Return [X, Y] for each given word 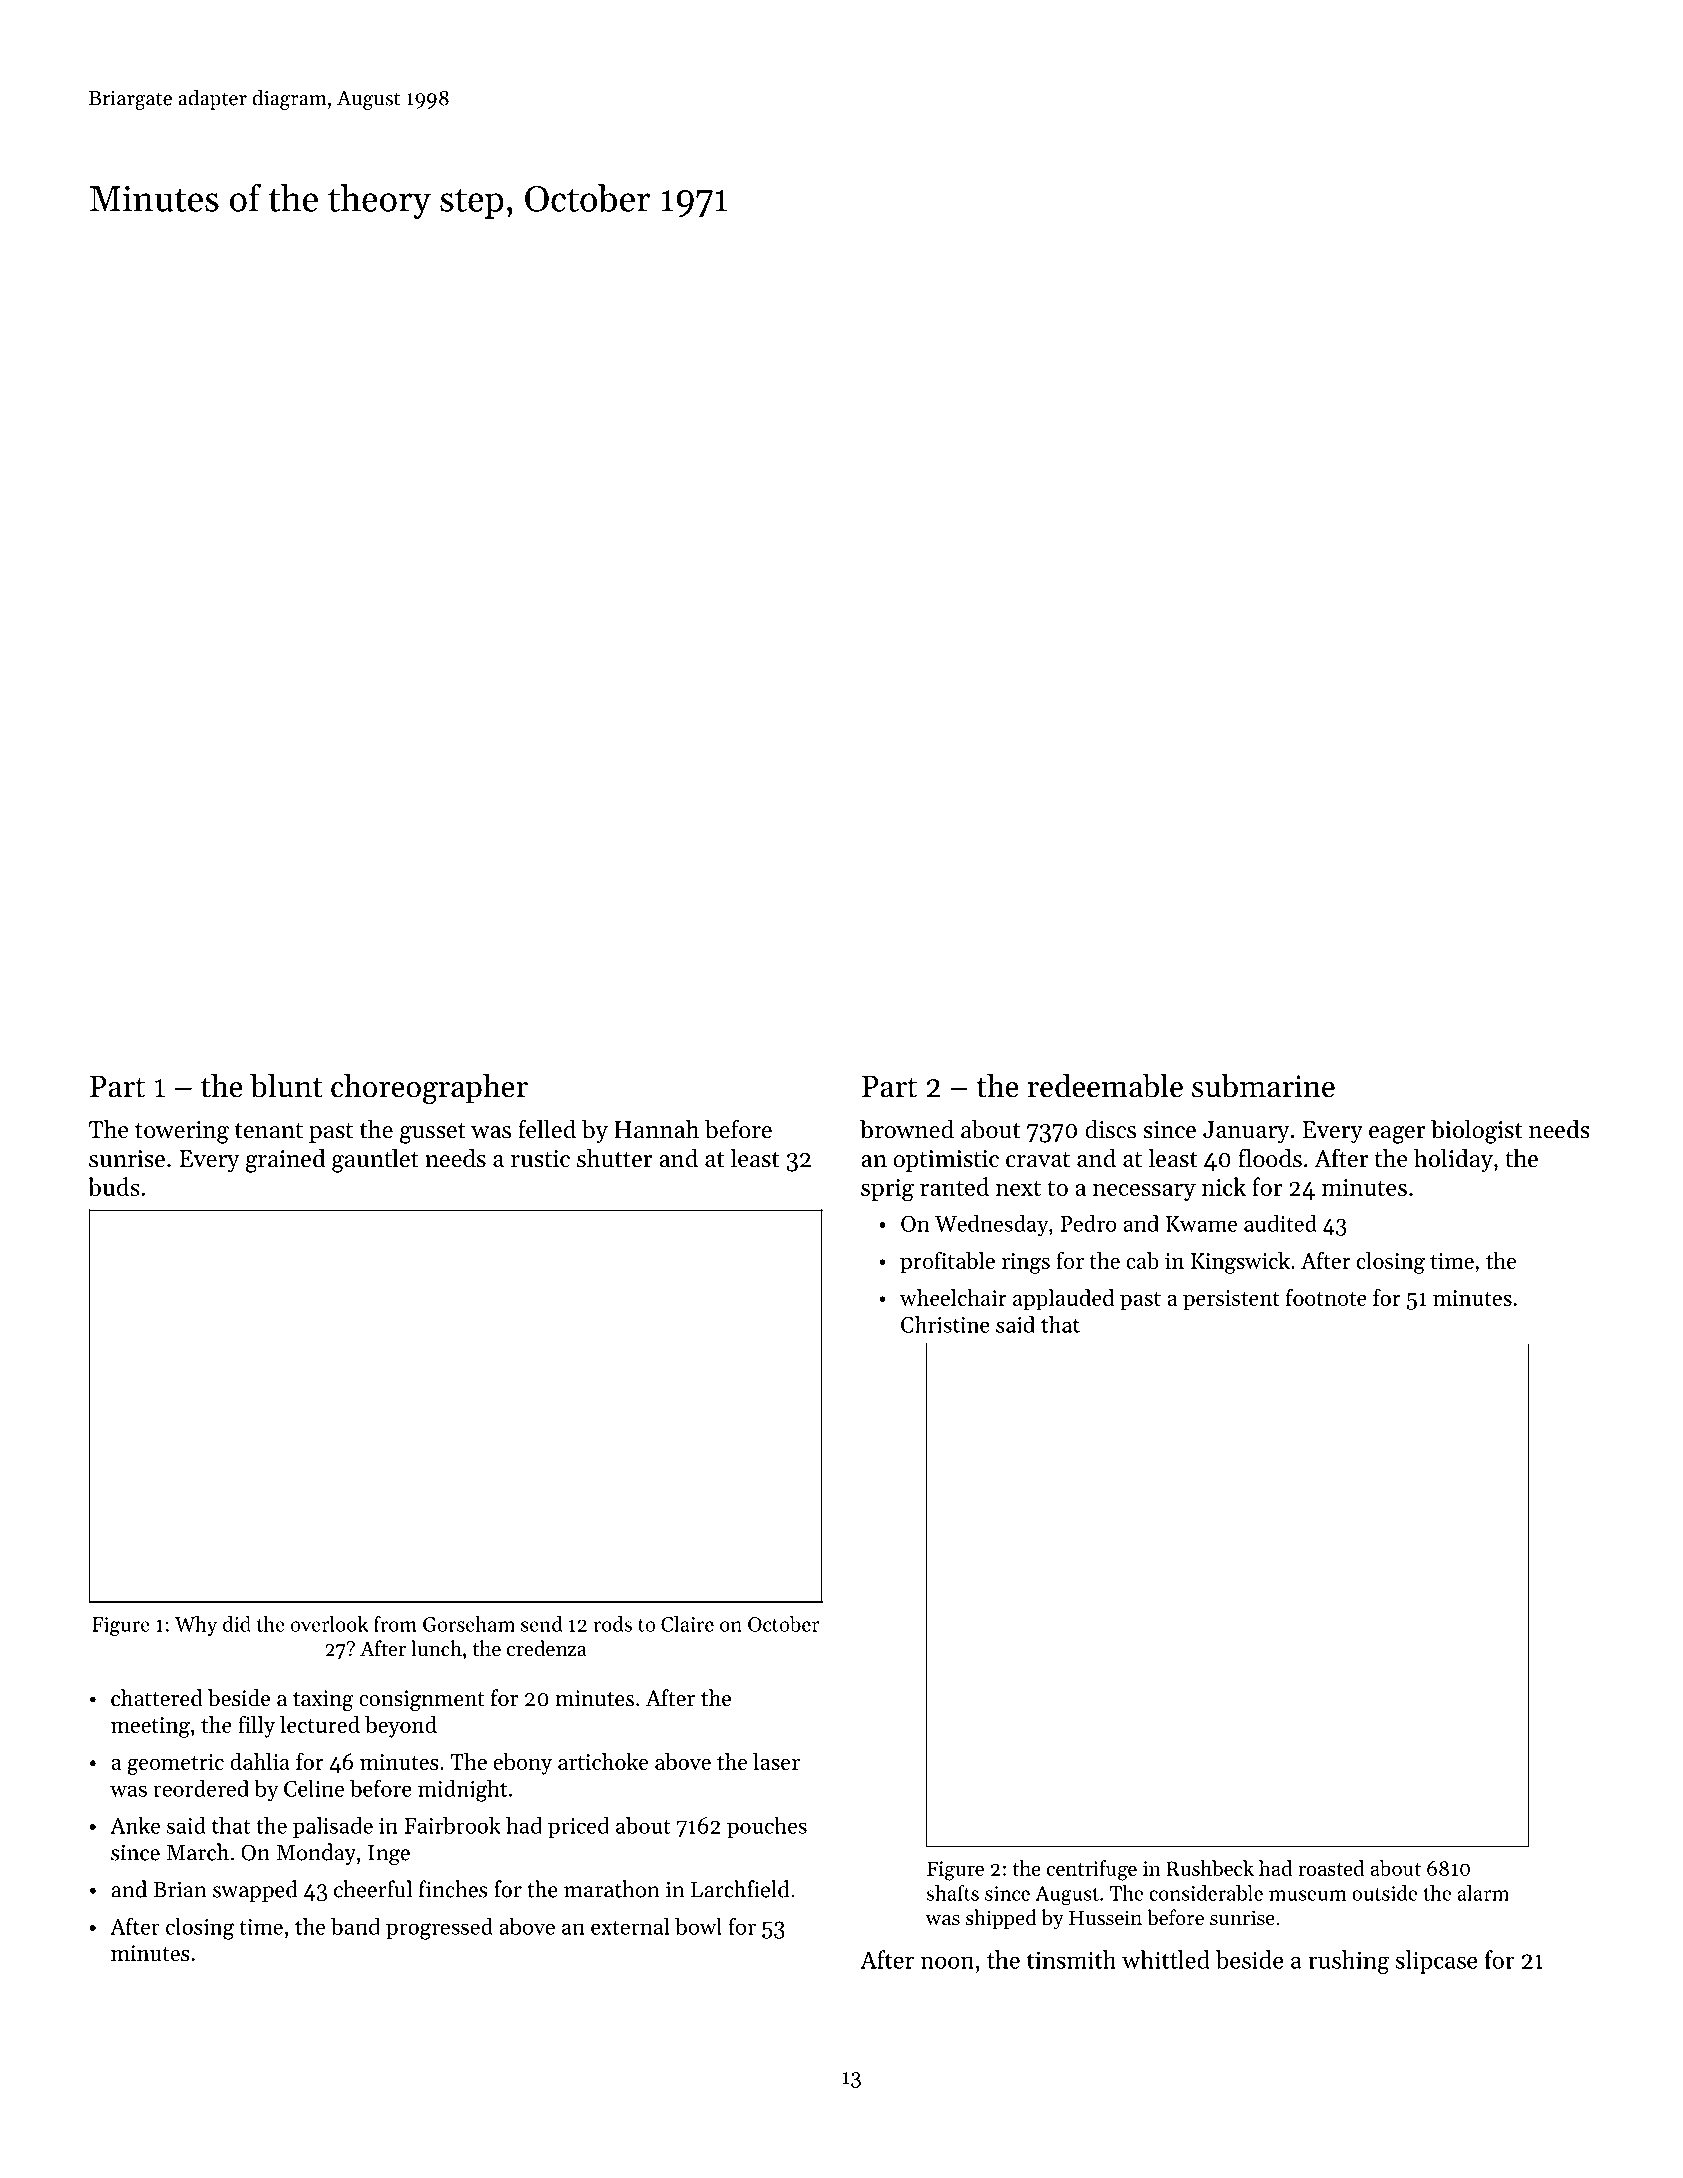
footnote [1326, 1297]
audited [1280, 1223]
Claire [687, 1624]
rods [613, 1624]
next [1018, 1188]
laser [776, 1761]
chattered [157, 1698]
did [237, 1624]
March [197, 1852]
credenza [547, 1648]
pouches [767, 1827]
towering [182, 1132]
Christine [945, 1324]
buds [114, 1186]
